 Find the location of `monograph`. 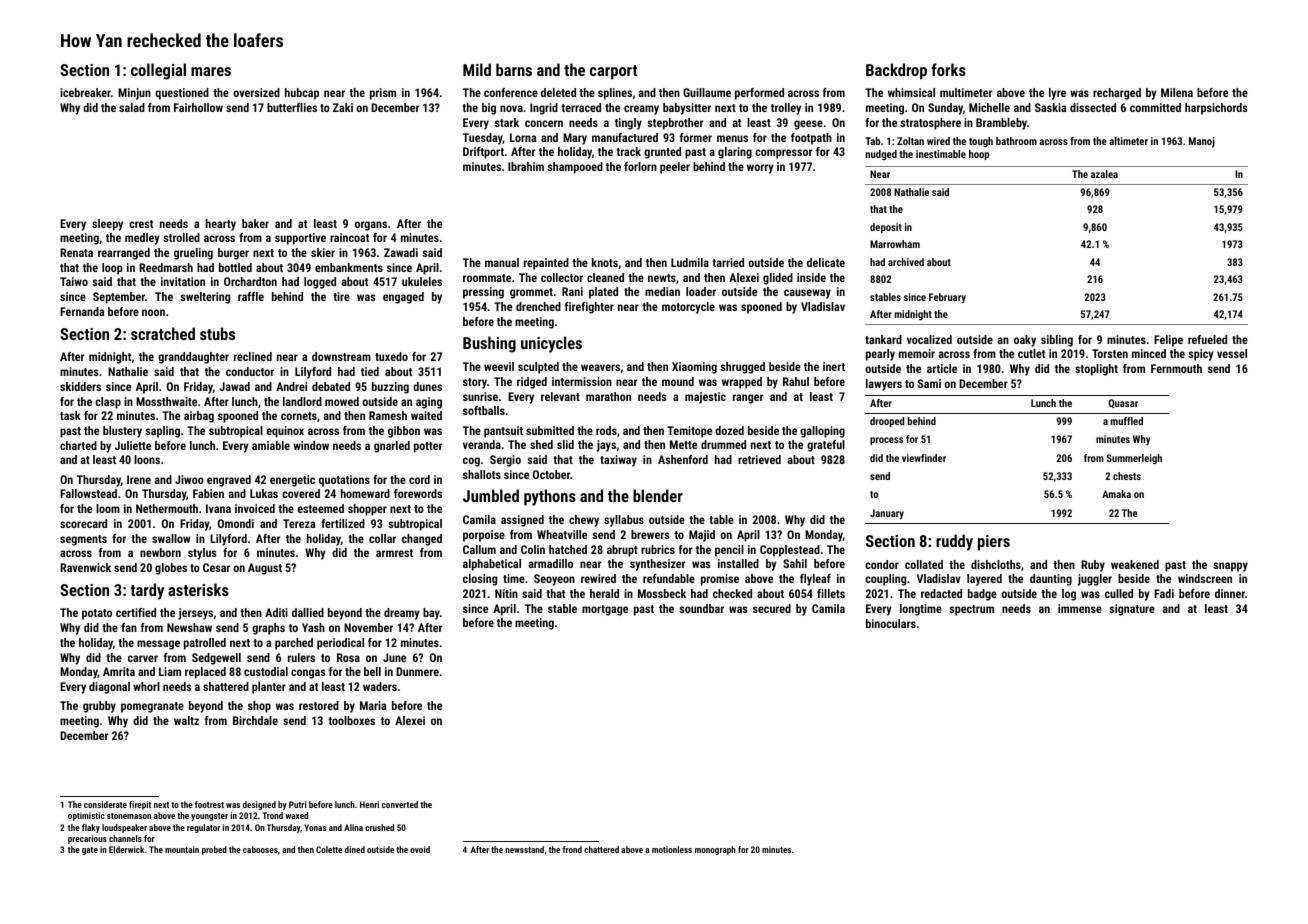

monograph is located at coordinates (715, 850).
